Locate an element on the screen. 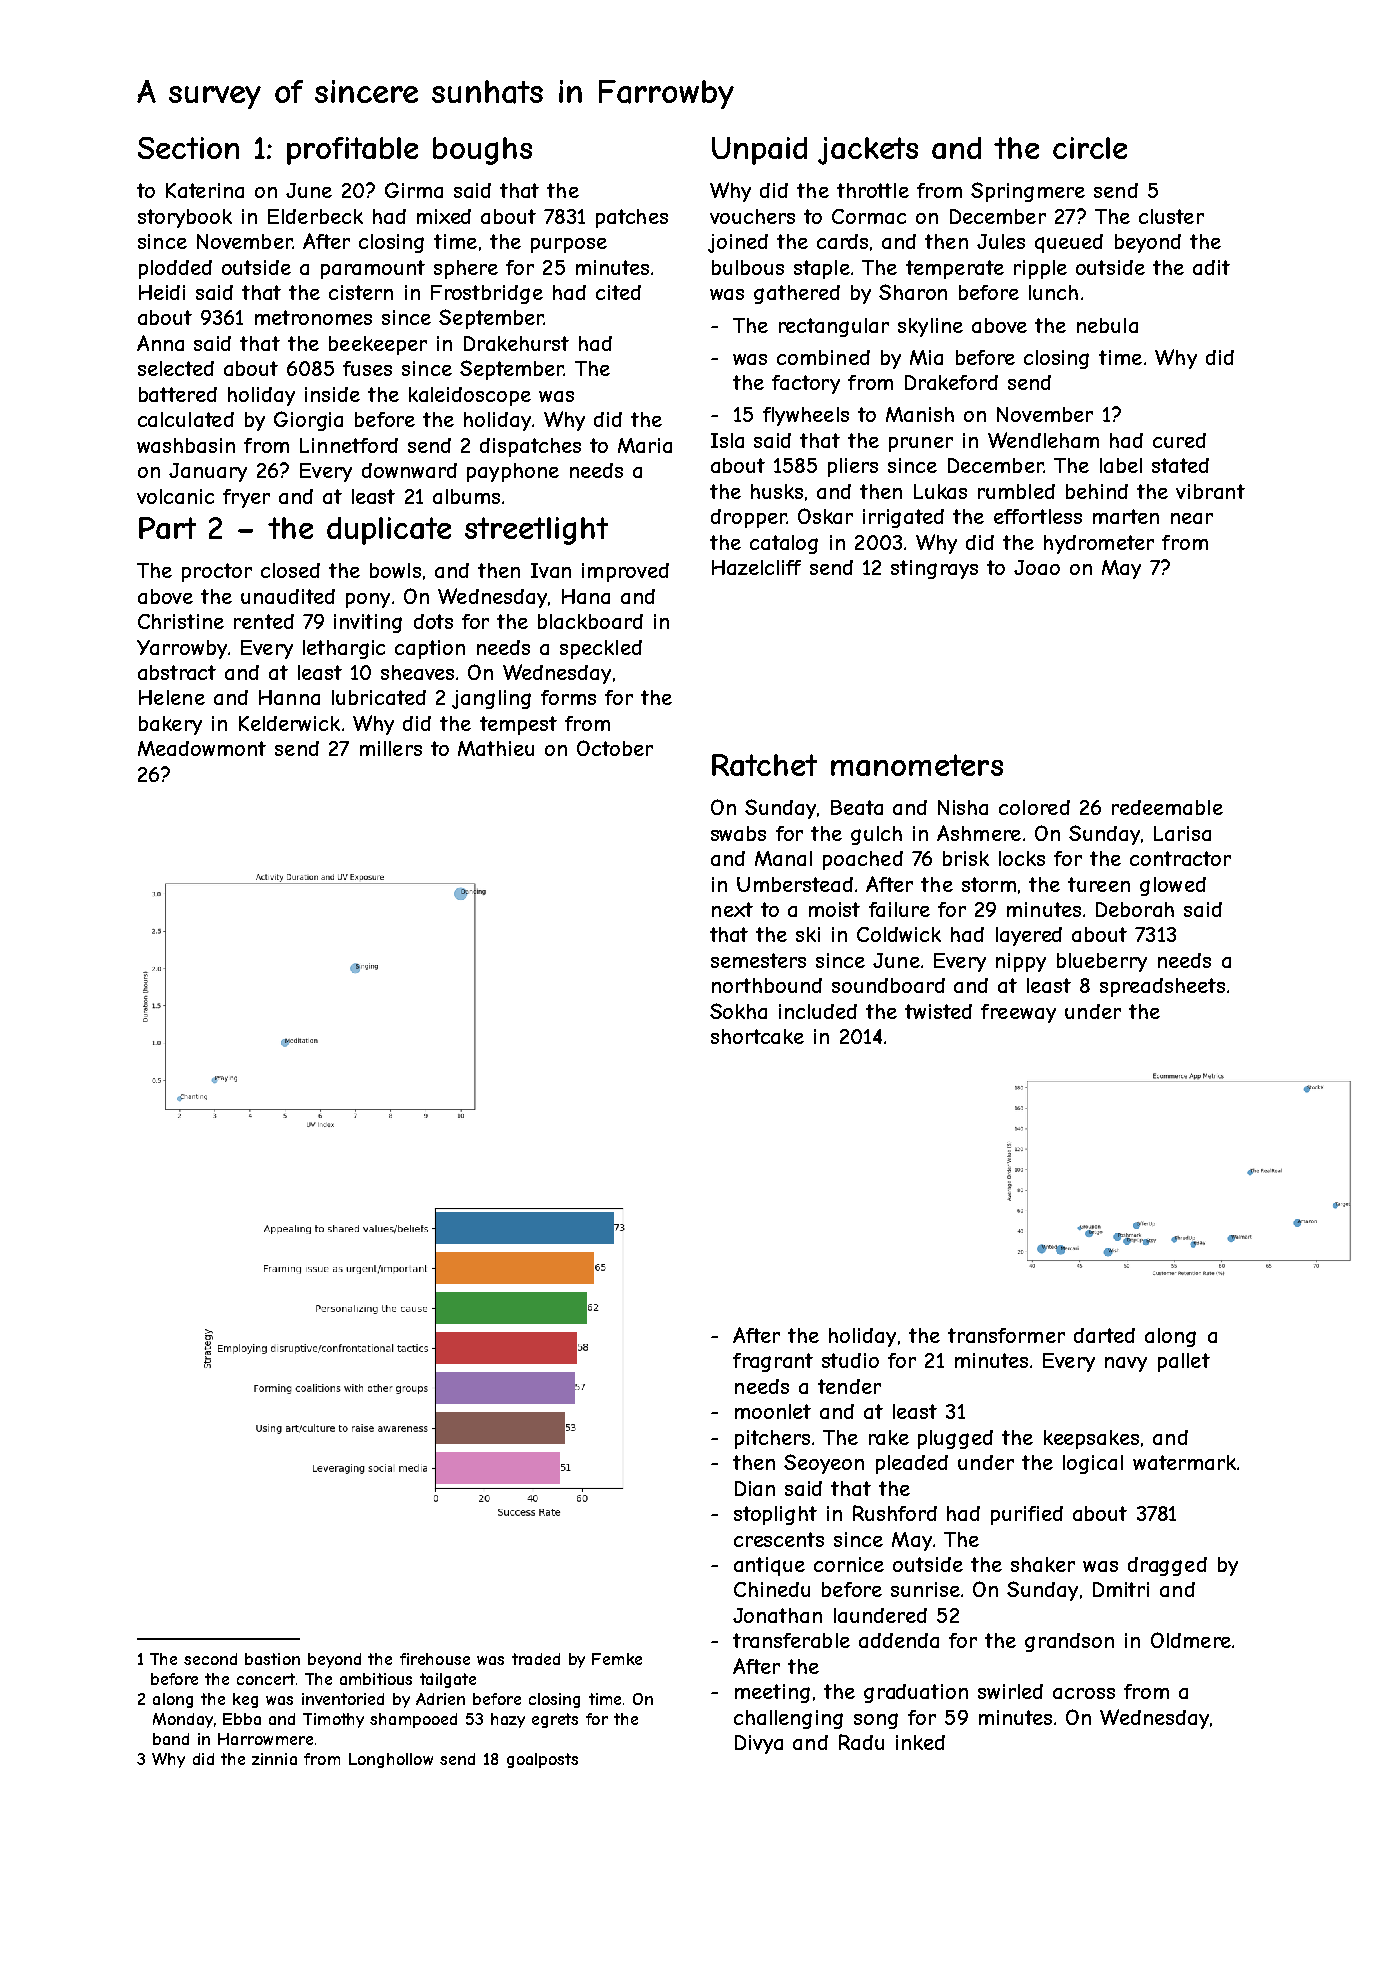  pallet is located at coordinates (1184, 1362).
